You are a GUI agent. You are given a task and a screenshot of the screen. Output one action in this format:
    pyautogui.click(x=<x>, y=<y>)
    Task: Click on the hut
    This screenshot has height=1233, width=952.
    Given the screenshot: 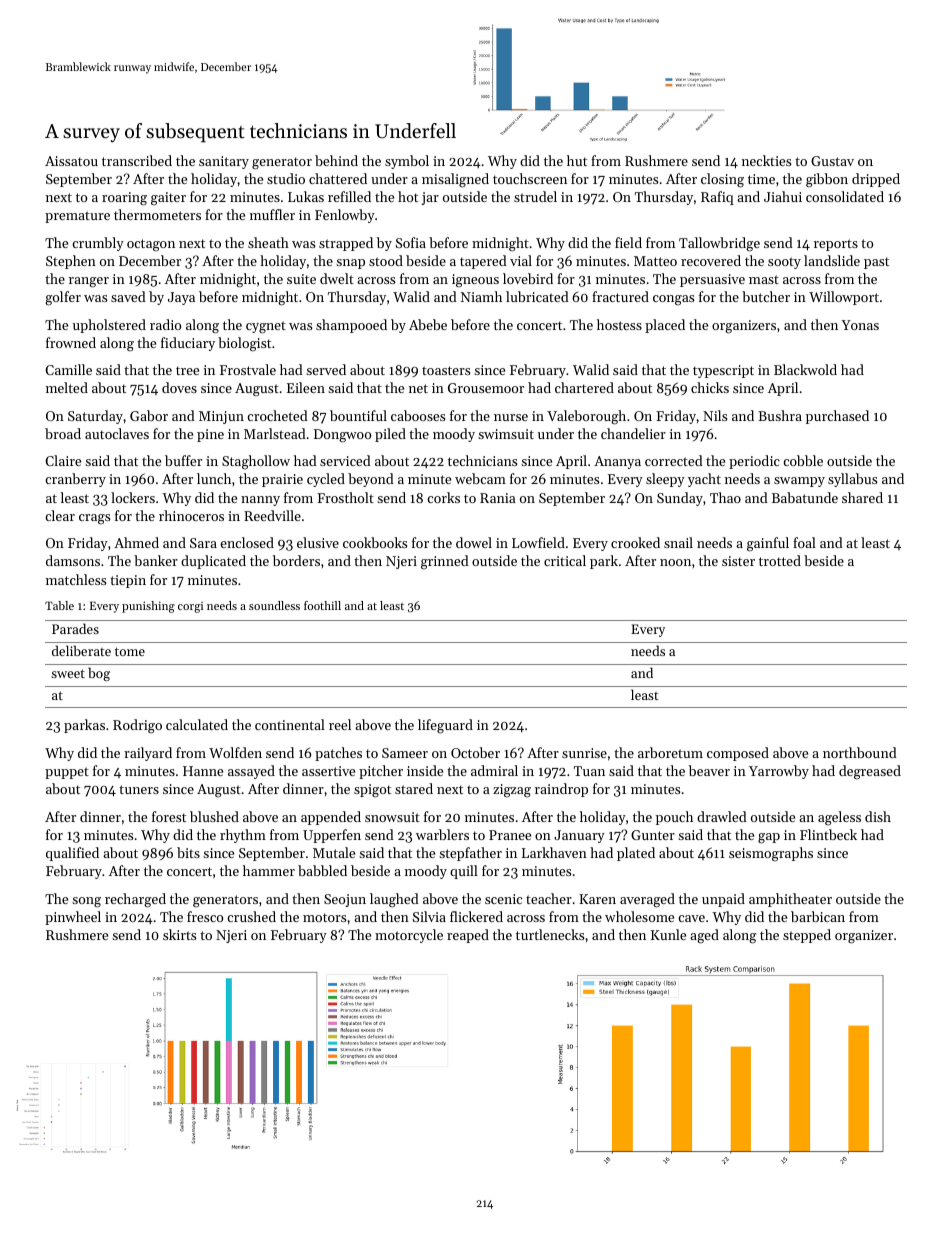 What is the action you would take?
    pyautogui.click(x=577, y=160)
